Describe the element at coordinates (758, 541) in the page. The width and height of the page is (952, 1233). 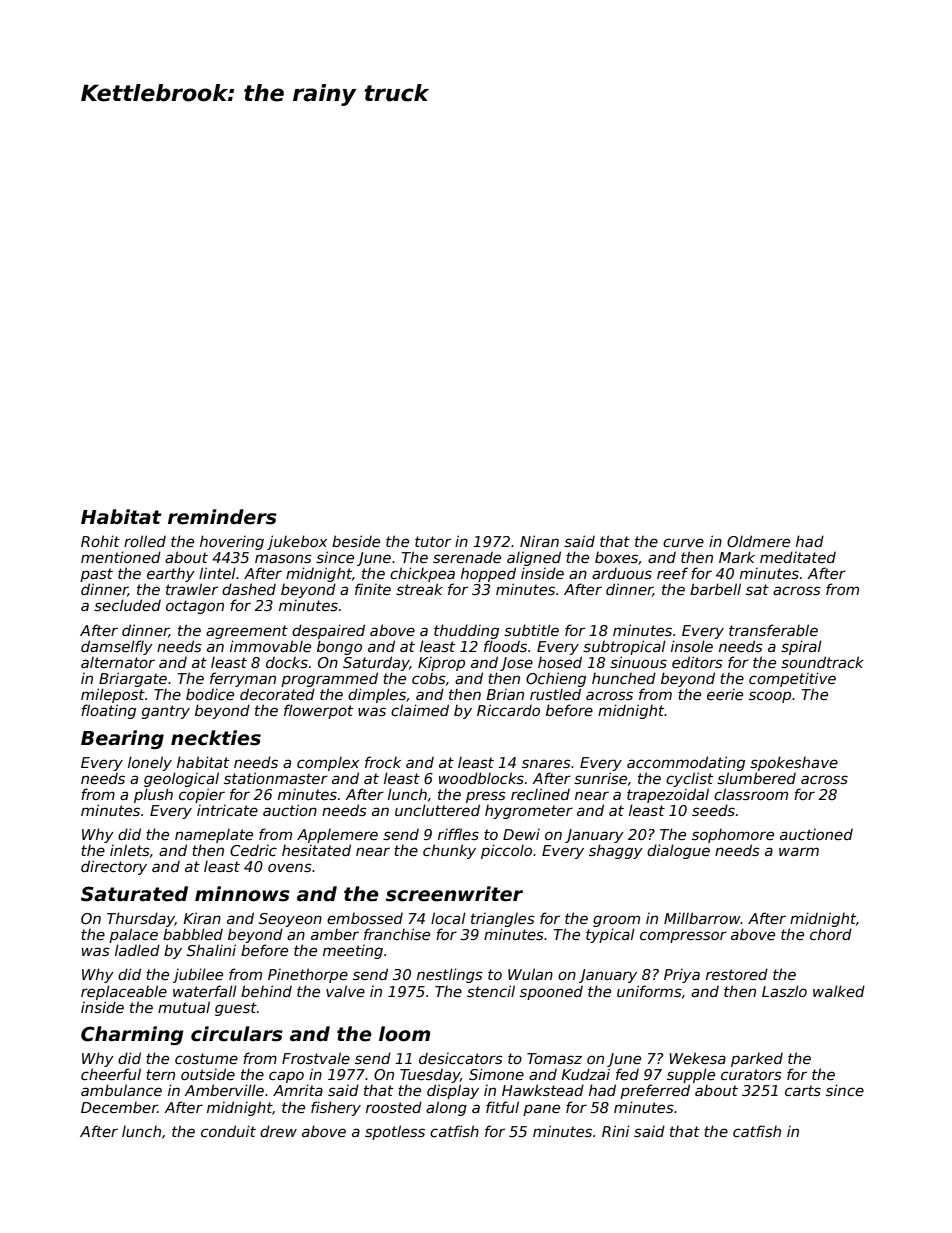
I see `Oldmere` at that location.
